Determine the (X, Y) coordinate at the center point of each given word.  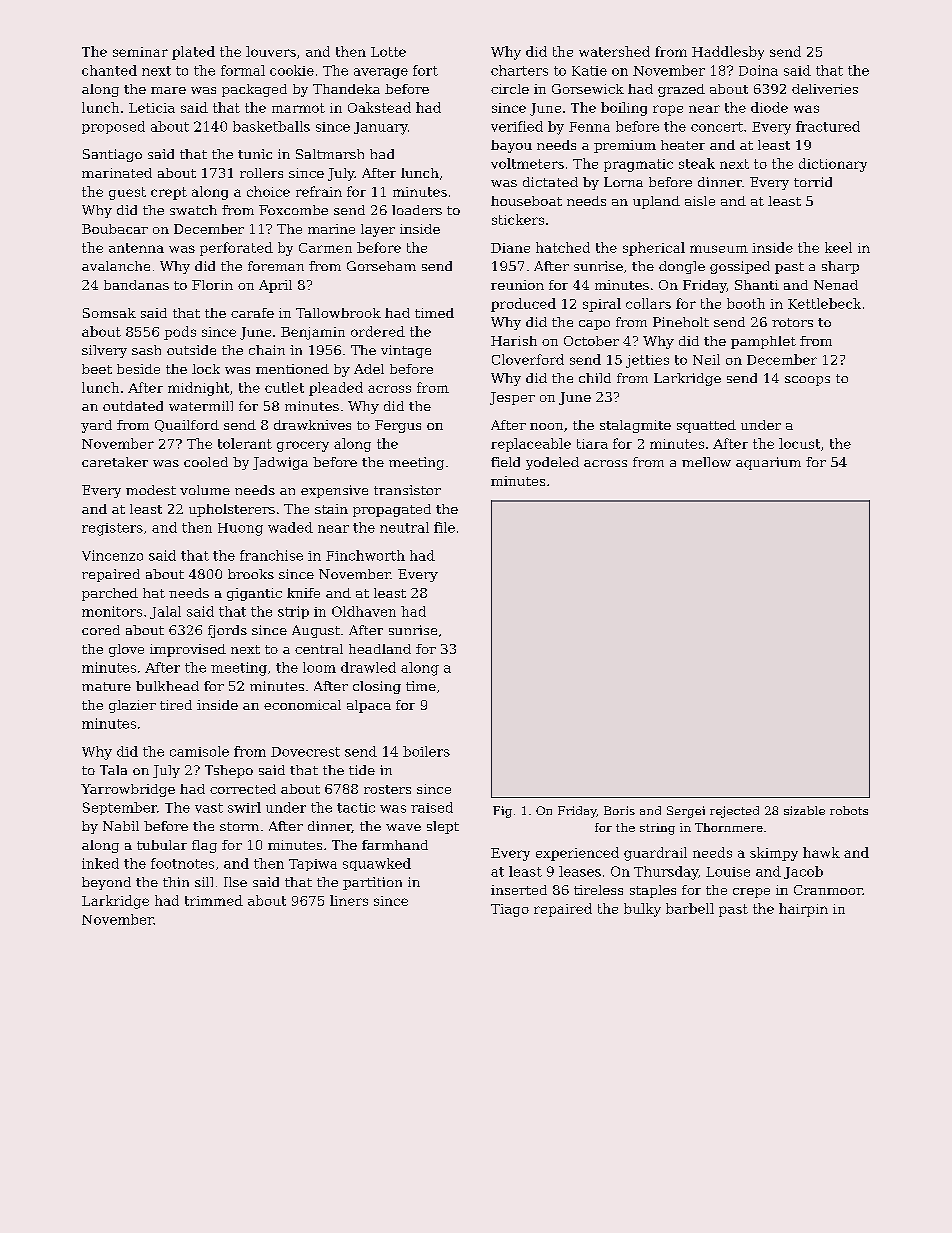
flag (204, 846)
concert (717, 127)
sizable (804, 810)
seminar (140, 52)
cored (101, 630)
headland (380, 649)
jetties (647, 361)
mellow (706, 462)
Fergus (398, 426)
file (444, 527)
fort (425, 70)
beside (138, 369)
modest (151, 490)
